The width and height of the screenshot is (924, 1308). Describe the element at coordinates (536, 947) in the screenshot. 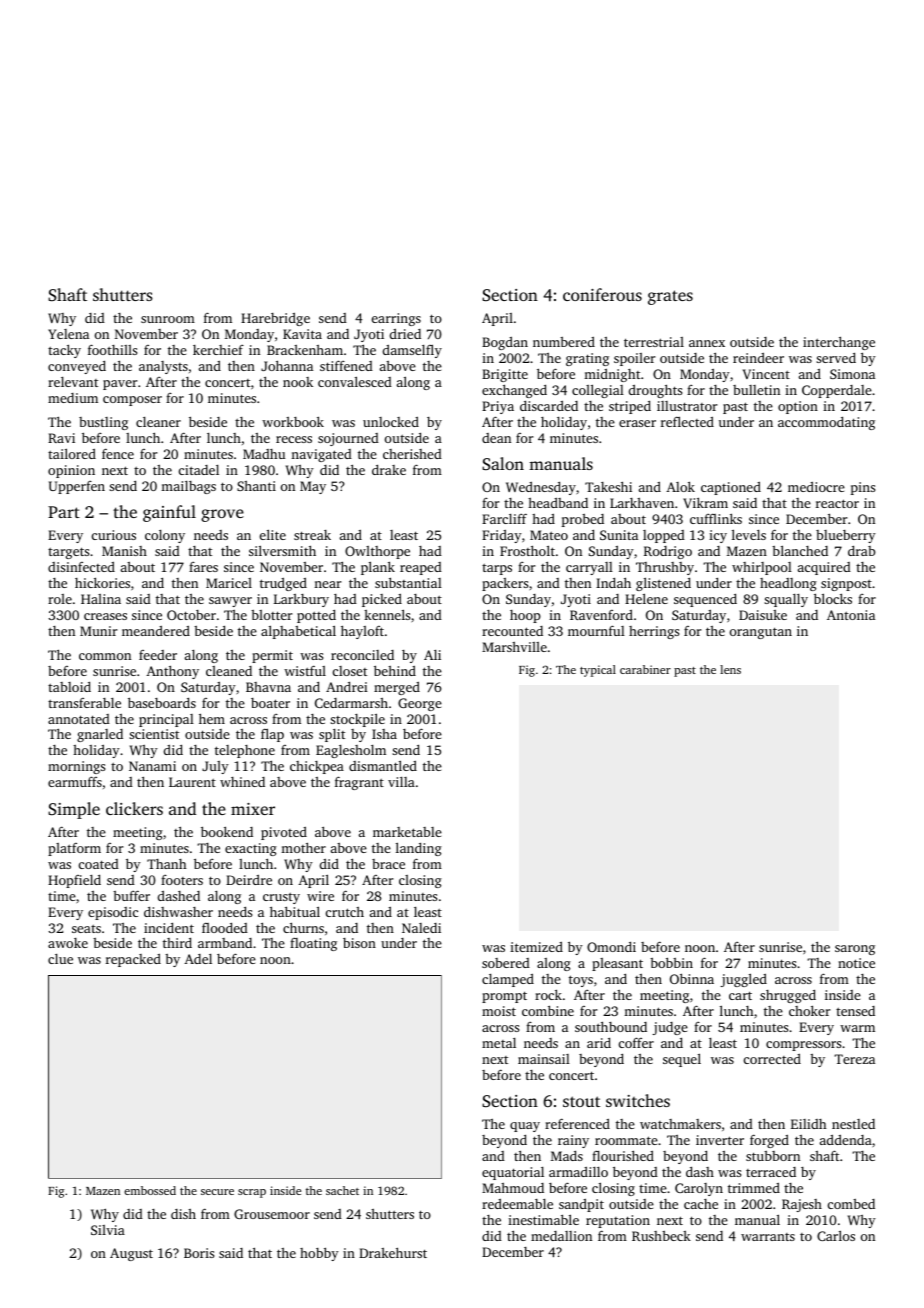

I see `itemized` at that location.
